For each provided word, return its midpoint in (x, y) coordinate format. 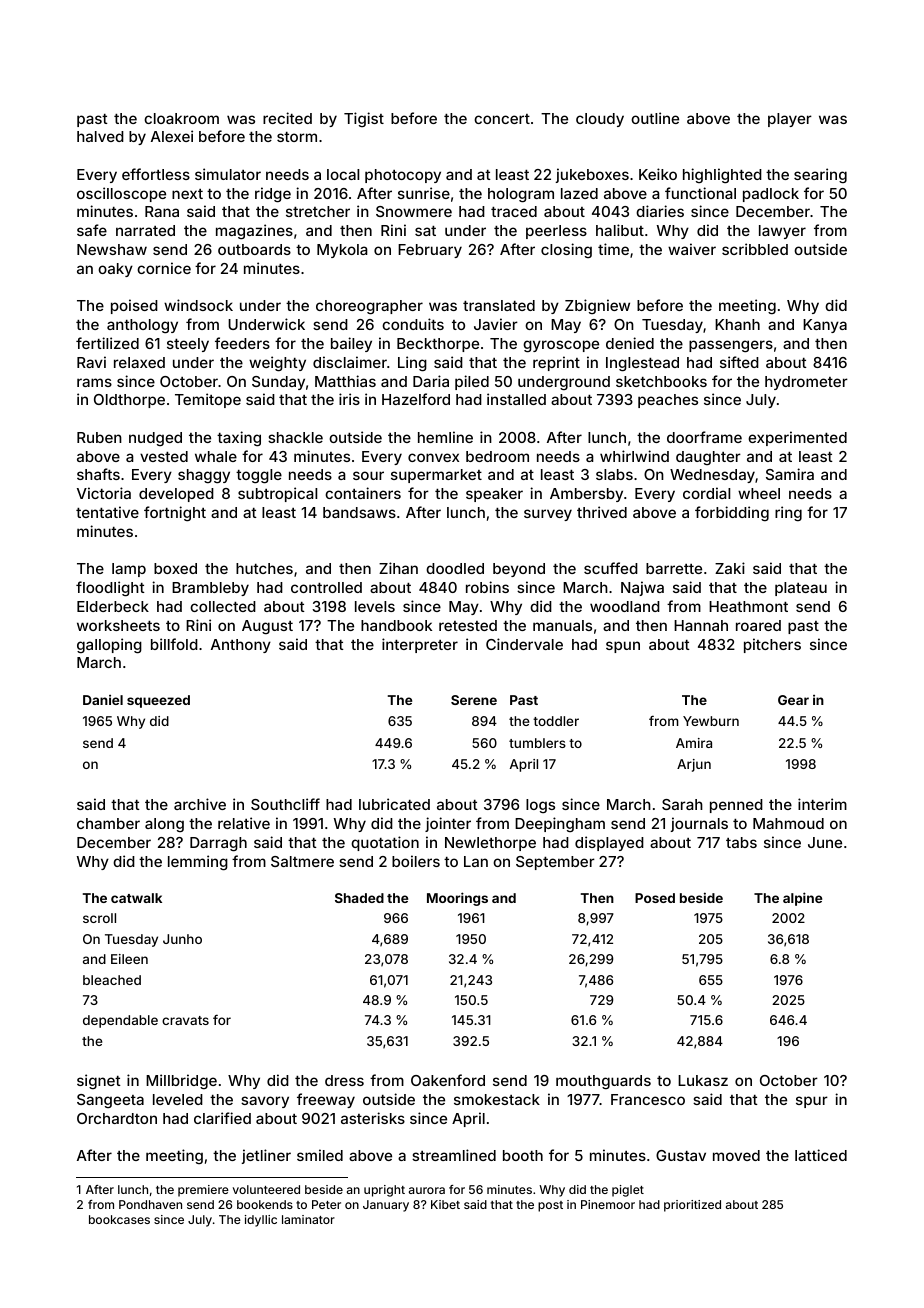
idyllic (261, 1221)
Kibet (445, 1204)
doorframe (704, 437)
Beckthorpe (438, 345)
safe (92, 230)
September (555, 863)
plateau (801, 589)
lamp (129, 570)
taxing (239, 439)
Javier (496, 324)
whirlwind (634, 456)
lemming (198, 863)
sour (368, 475)
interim (822, 804)
